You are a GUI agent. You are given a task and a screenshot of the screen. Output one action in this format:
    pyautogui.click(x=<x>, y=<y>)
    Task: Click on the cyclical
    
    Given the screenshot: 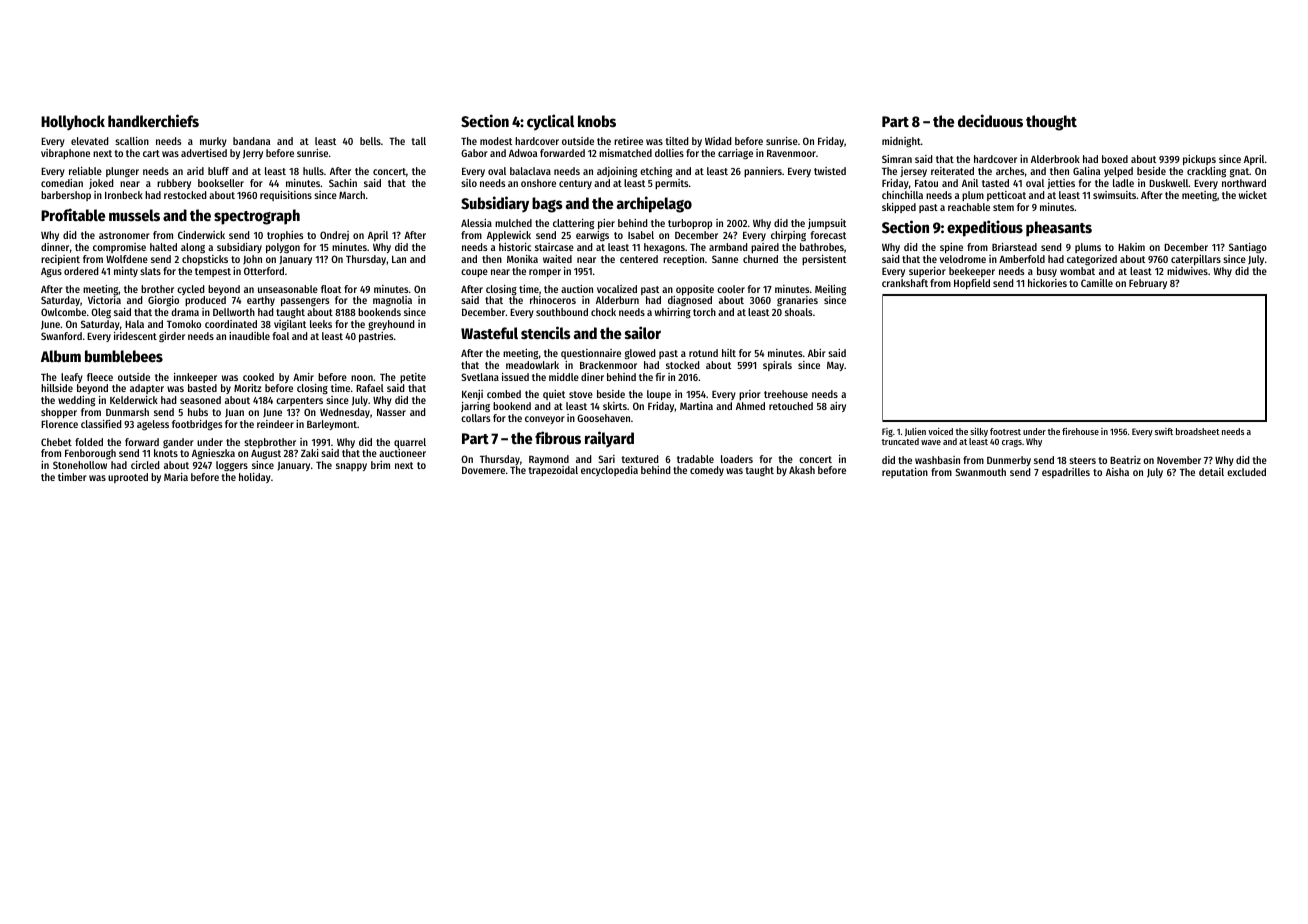 What is the action you would take?
    pyautogui.click(x=550, y=122)
